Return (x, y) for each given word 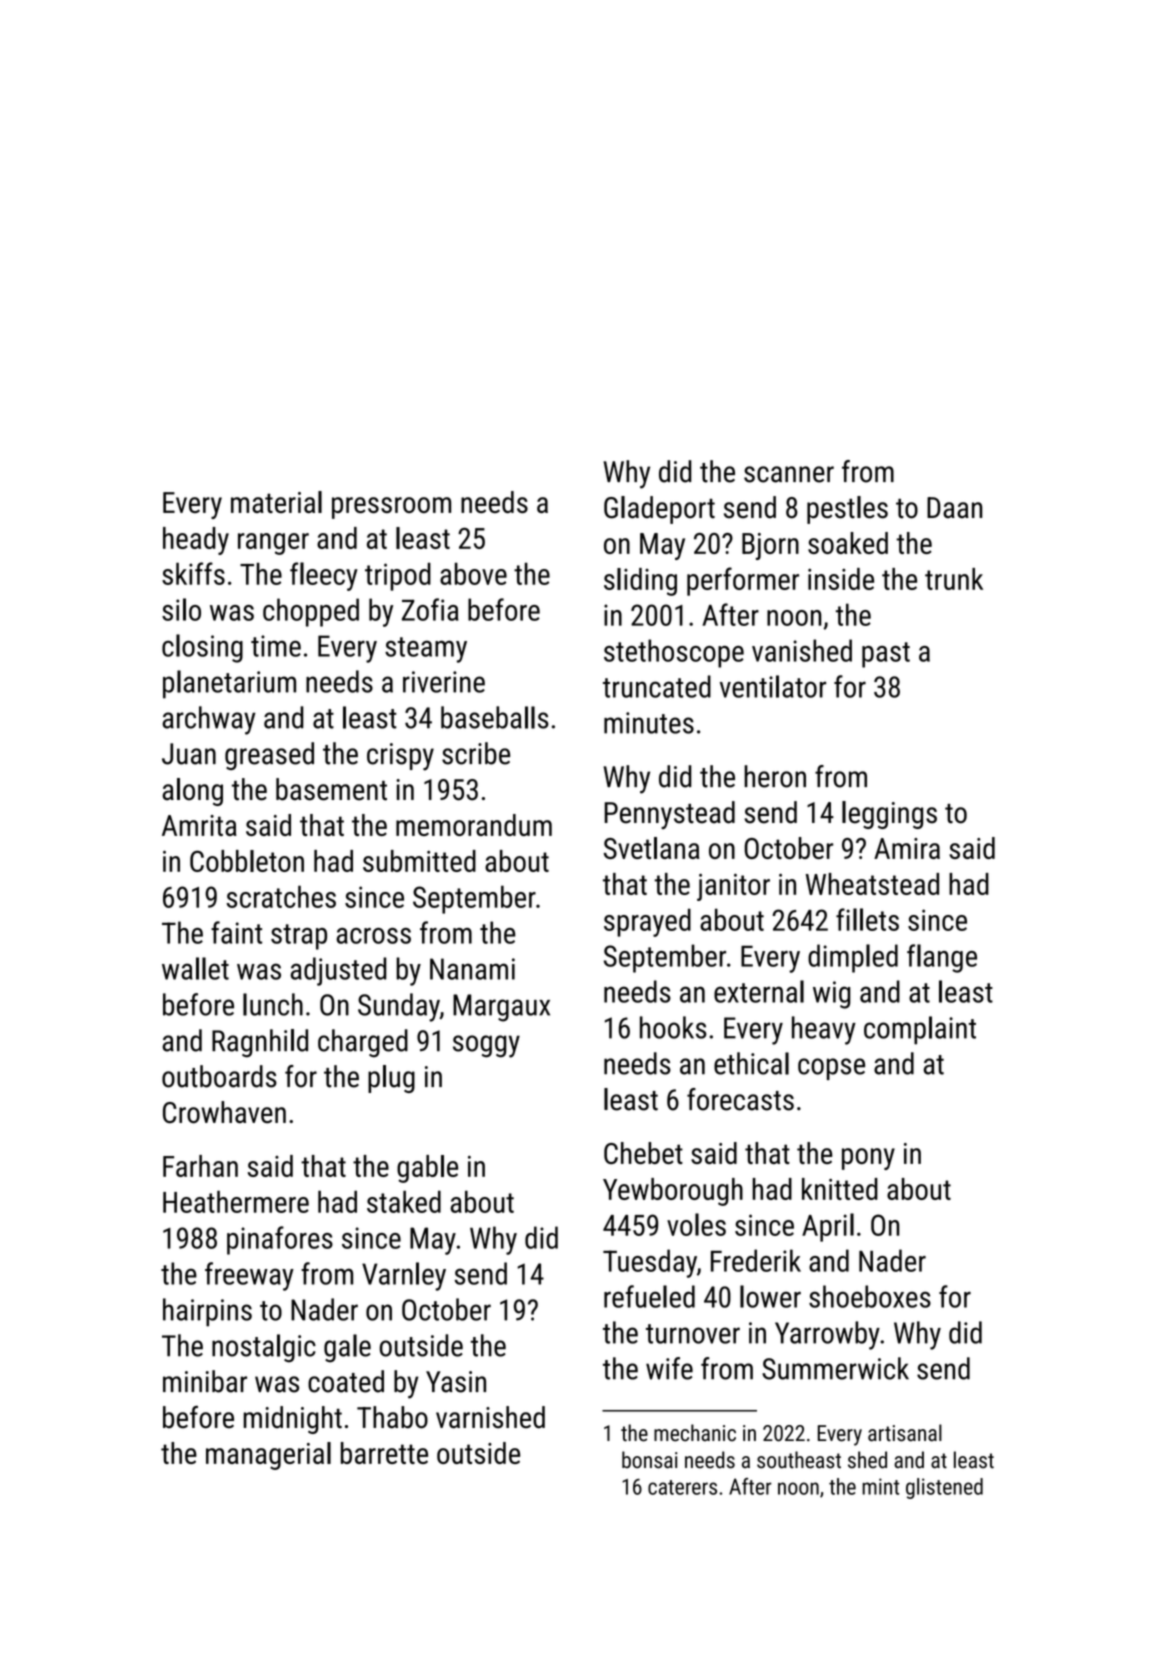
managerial (268, 1456)
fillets (867, 919)
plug (391, 1079)
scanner (789, 474)
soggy (486, 1046)
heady (196, 541)
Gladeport (659, 510)
